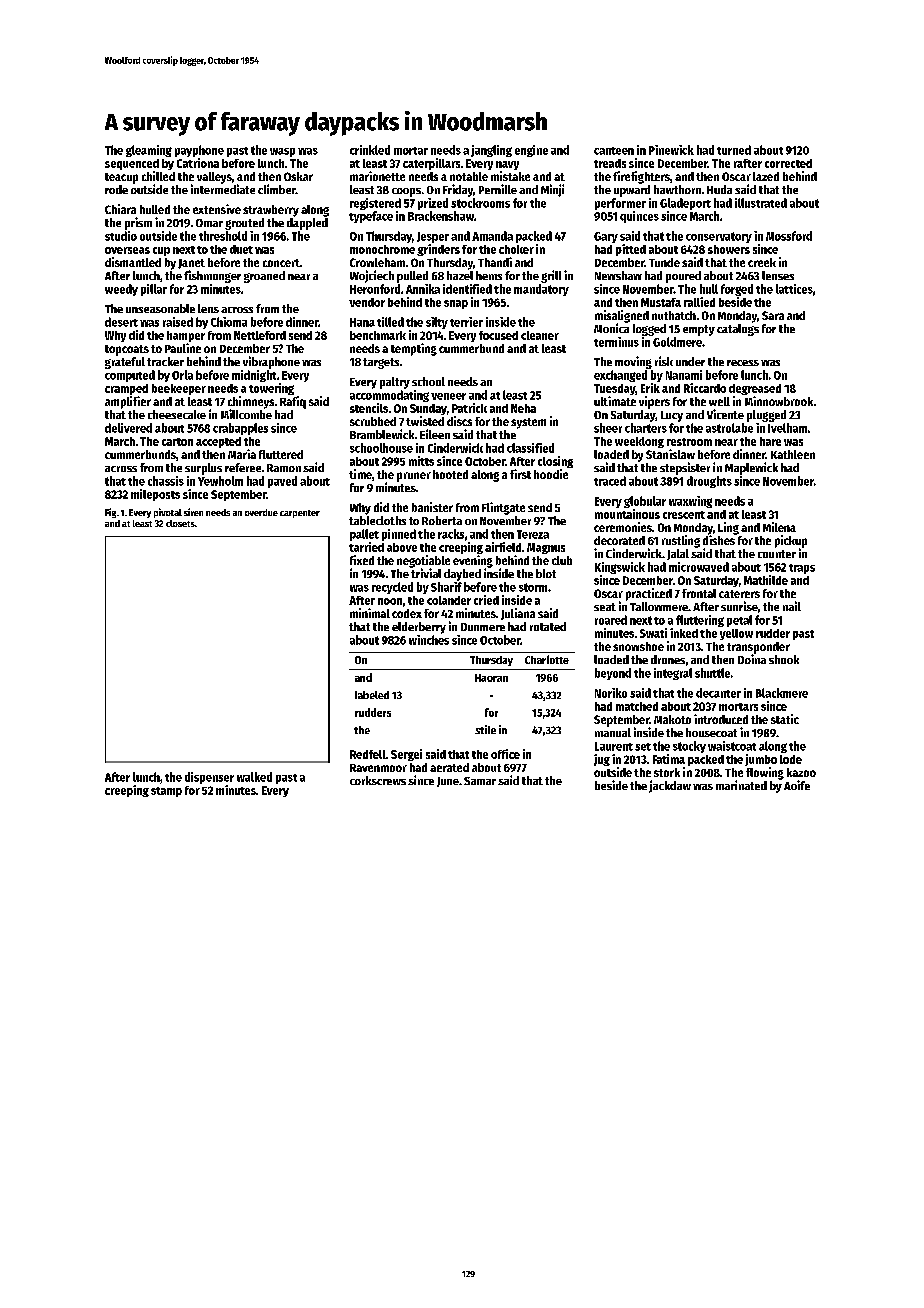 The height and width of the document is (1308, 924). I want to click on blot, so click(546, 573).
